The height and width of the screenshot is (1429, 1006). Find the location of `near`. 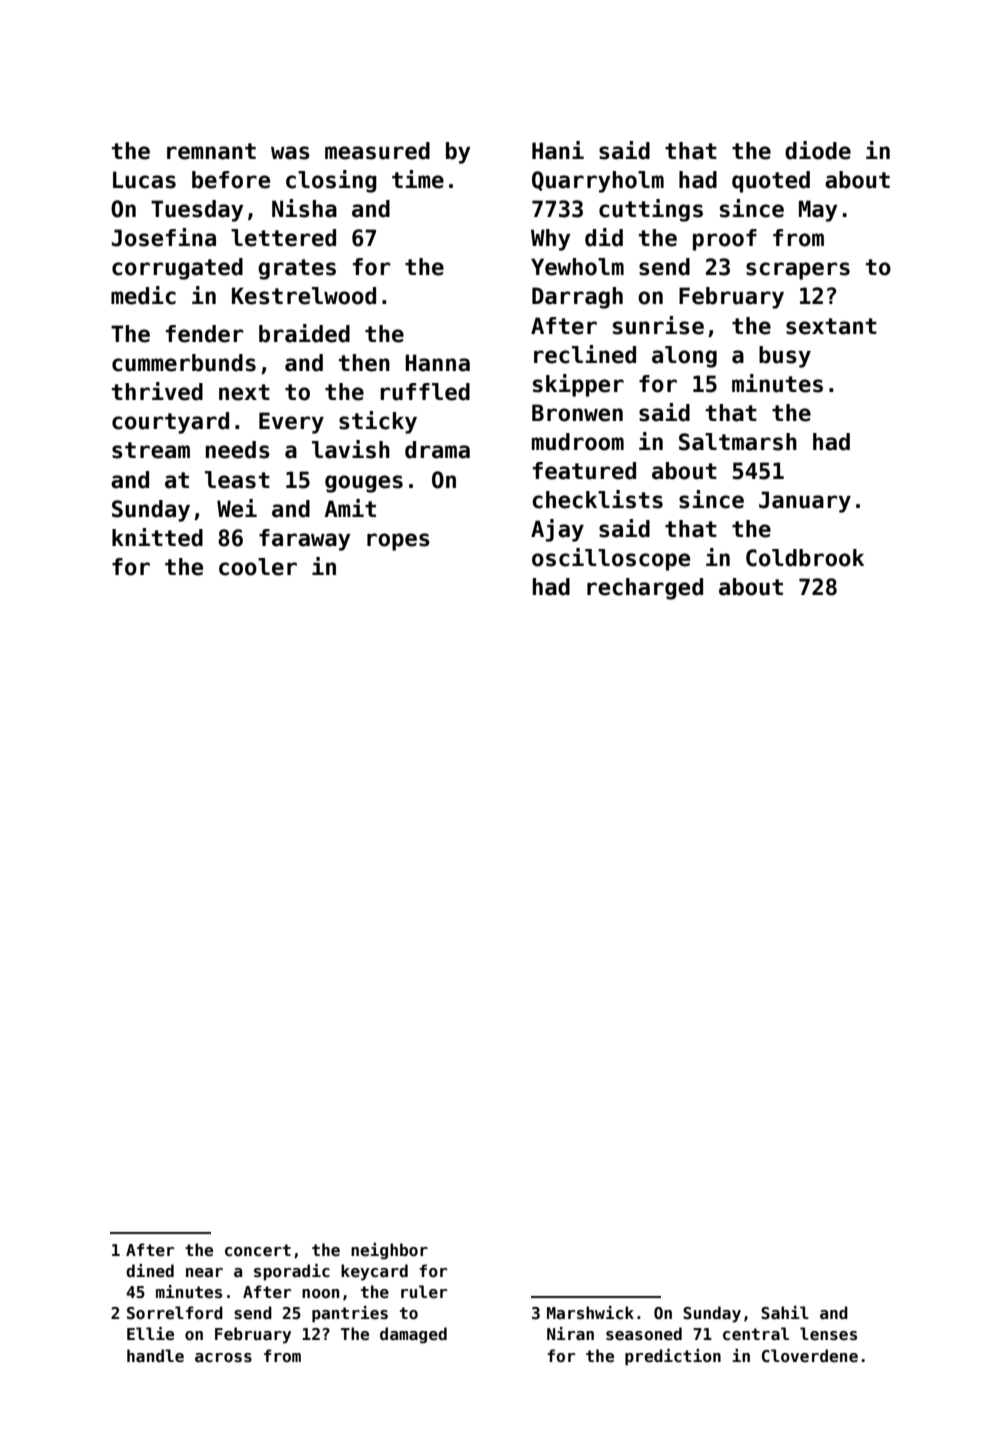

near is located at coordinates (204, 1273).
